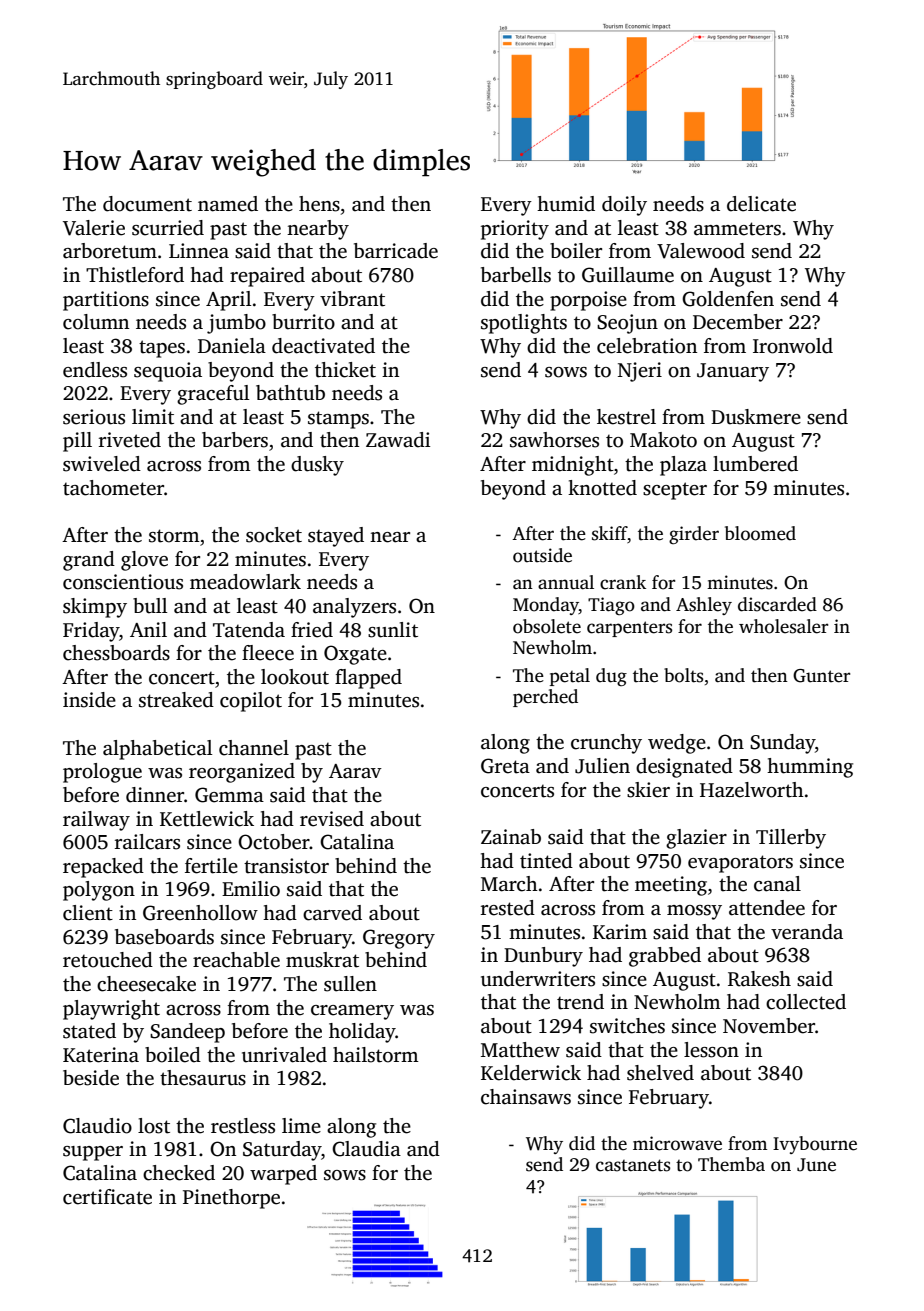 The height and width of the screenshot is (1311, 924). I want to click on Pinethorpe, so click(231, 1199).
